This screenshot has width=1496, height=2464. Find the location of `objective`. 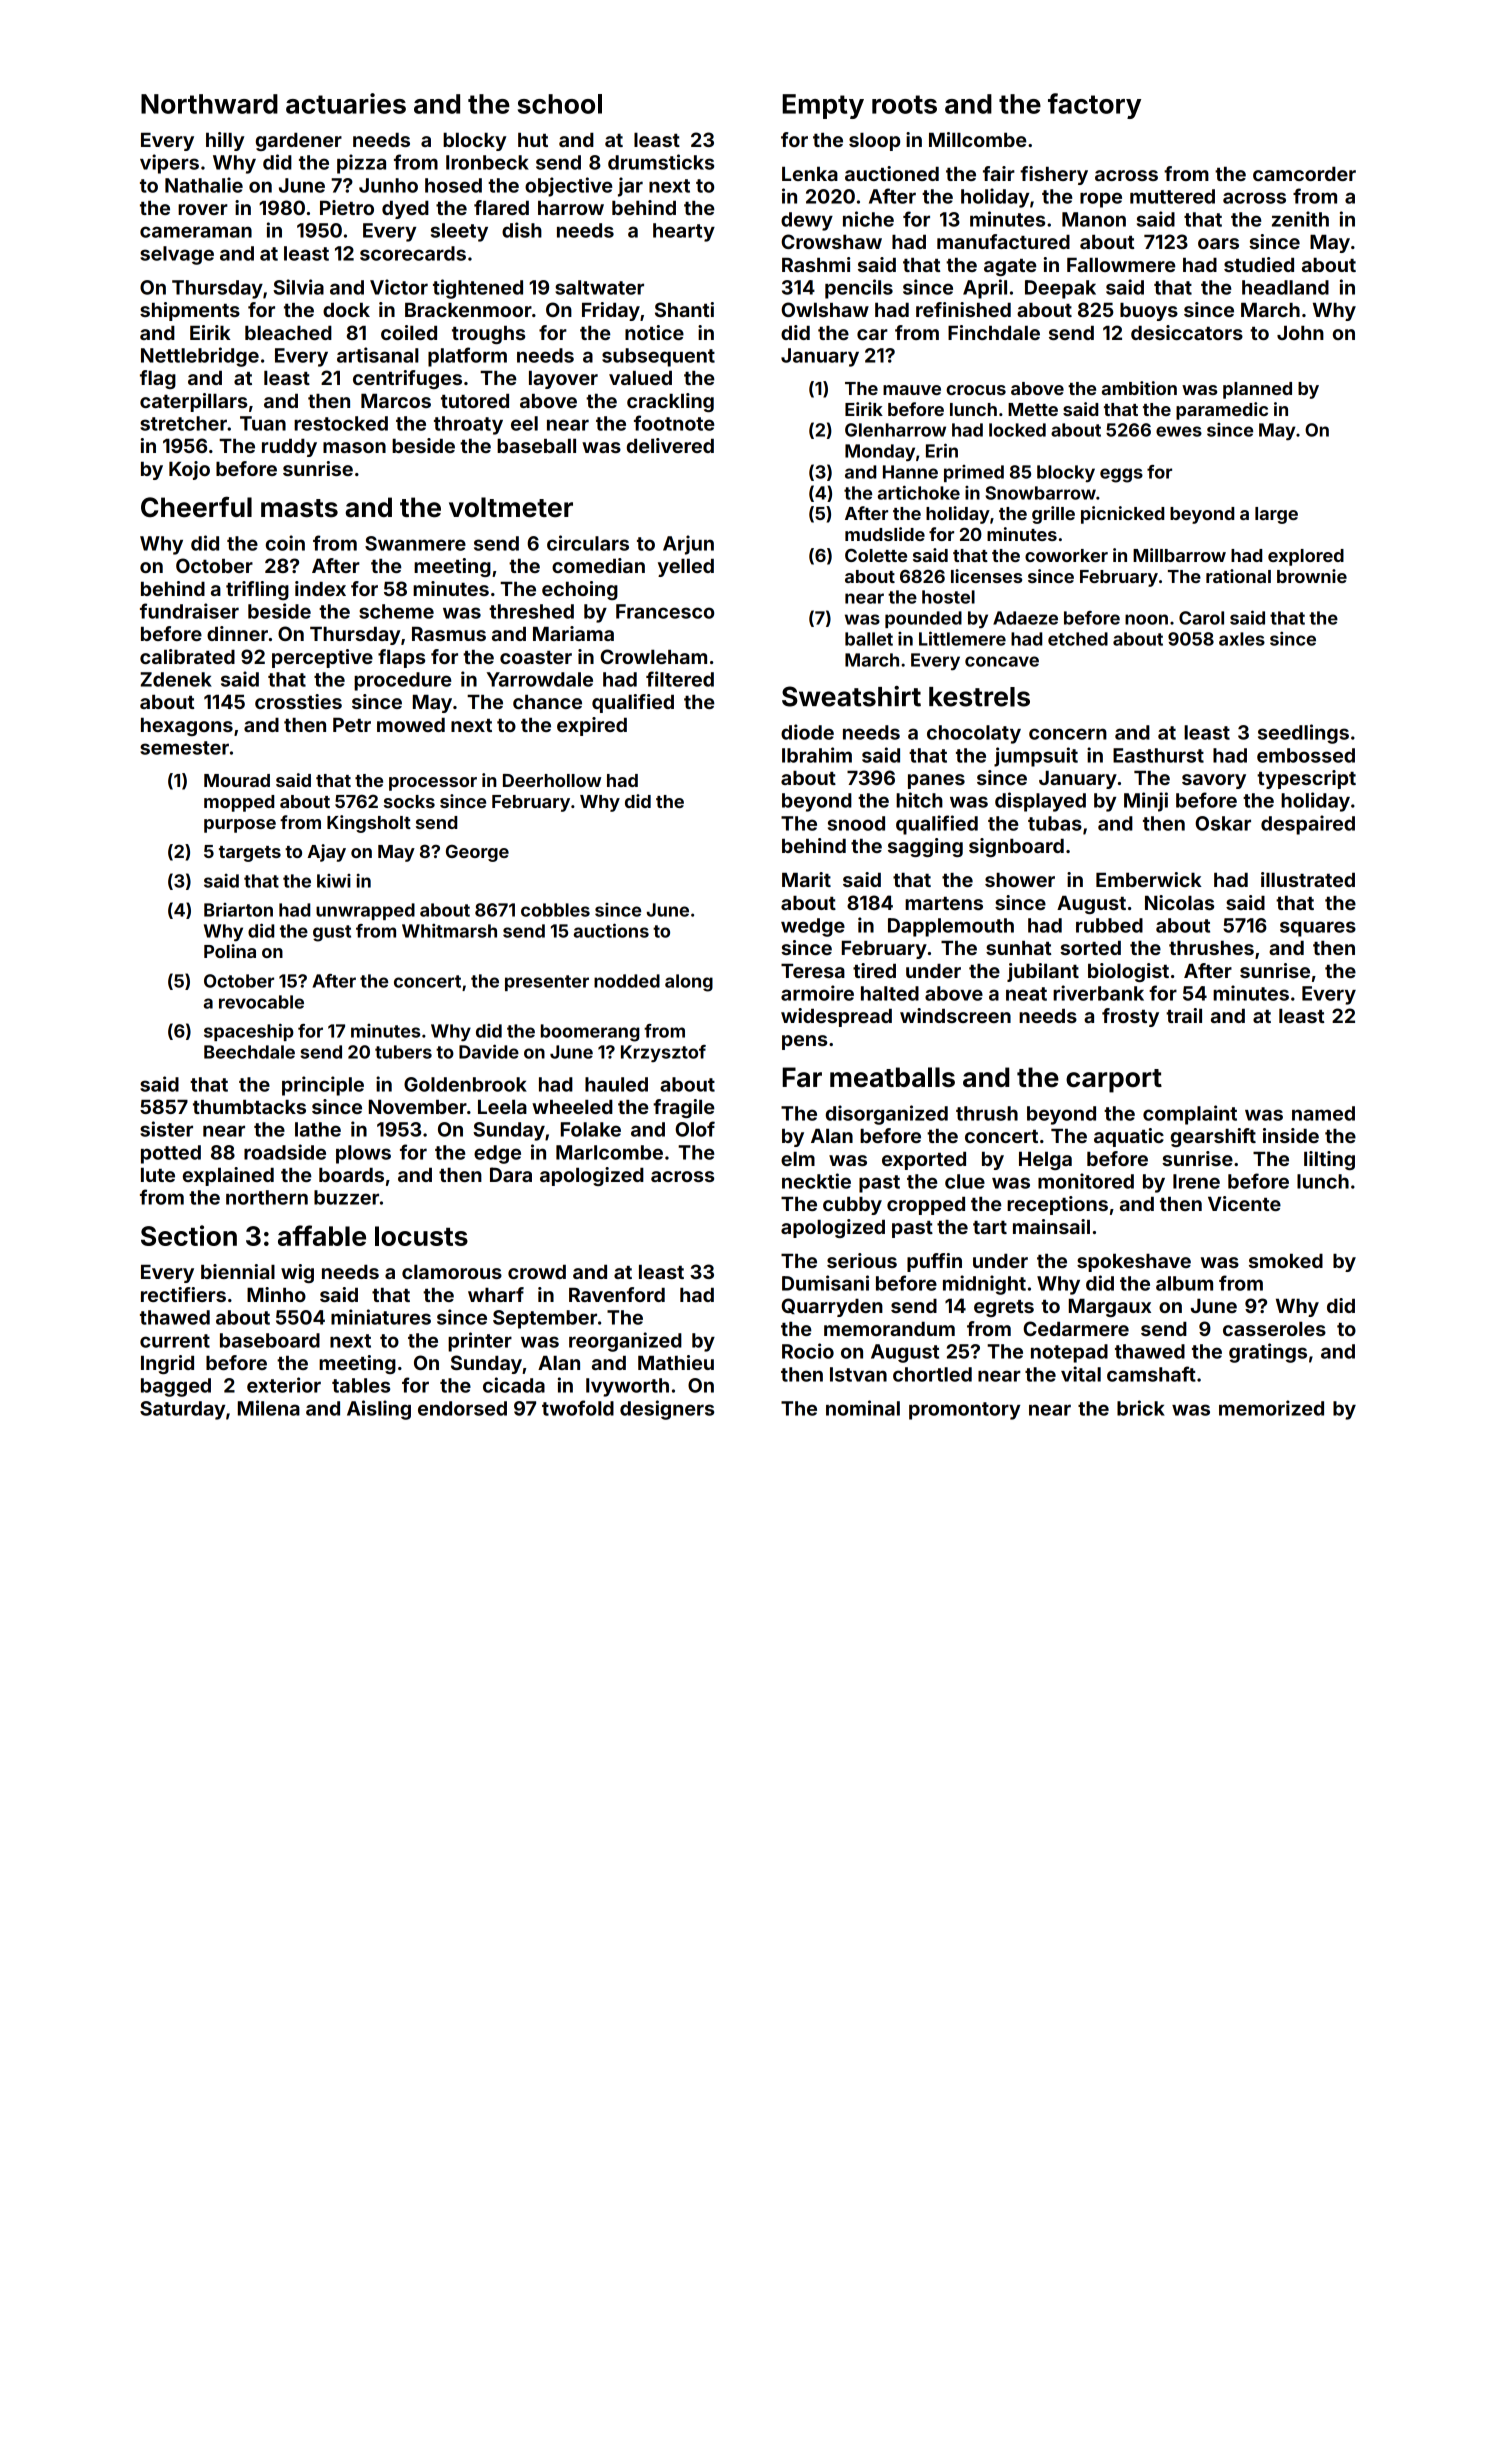

objective is located at coordinates (568, 187).
